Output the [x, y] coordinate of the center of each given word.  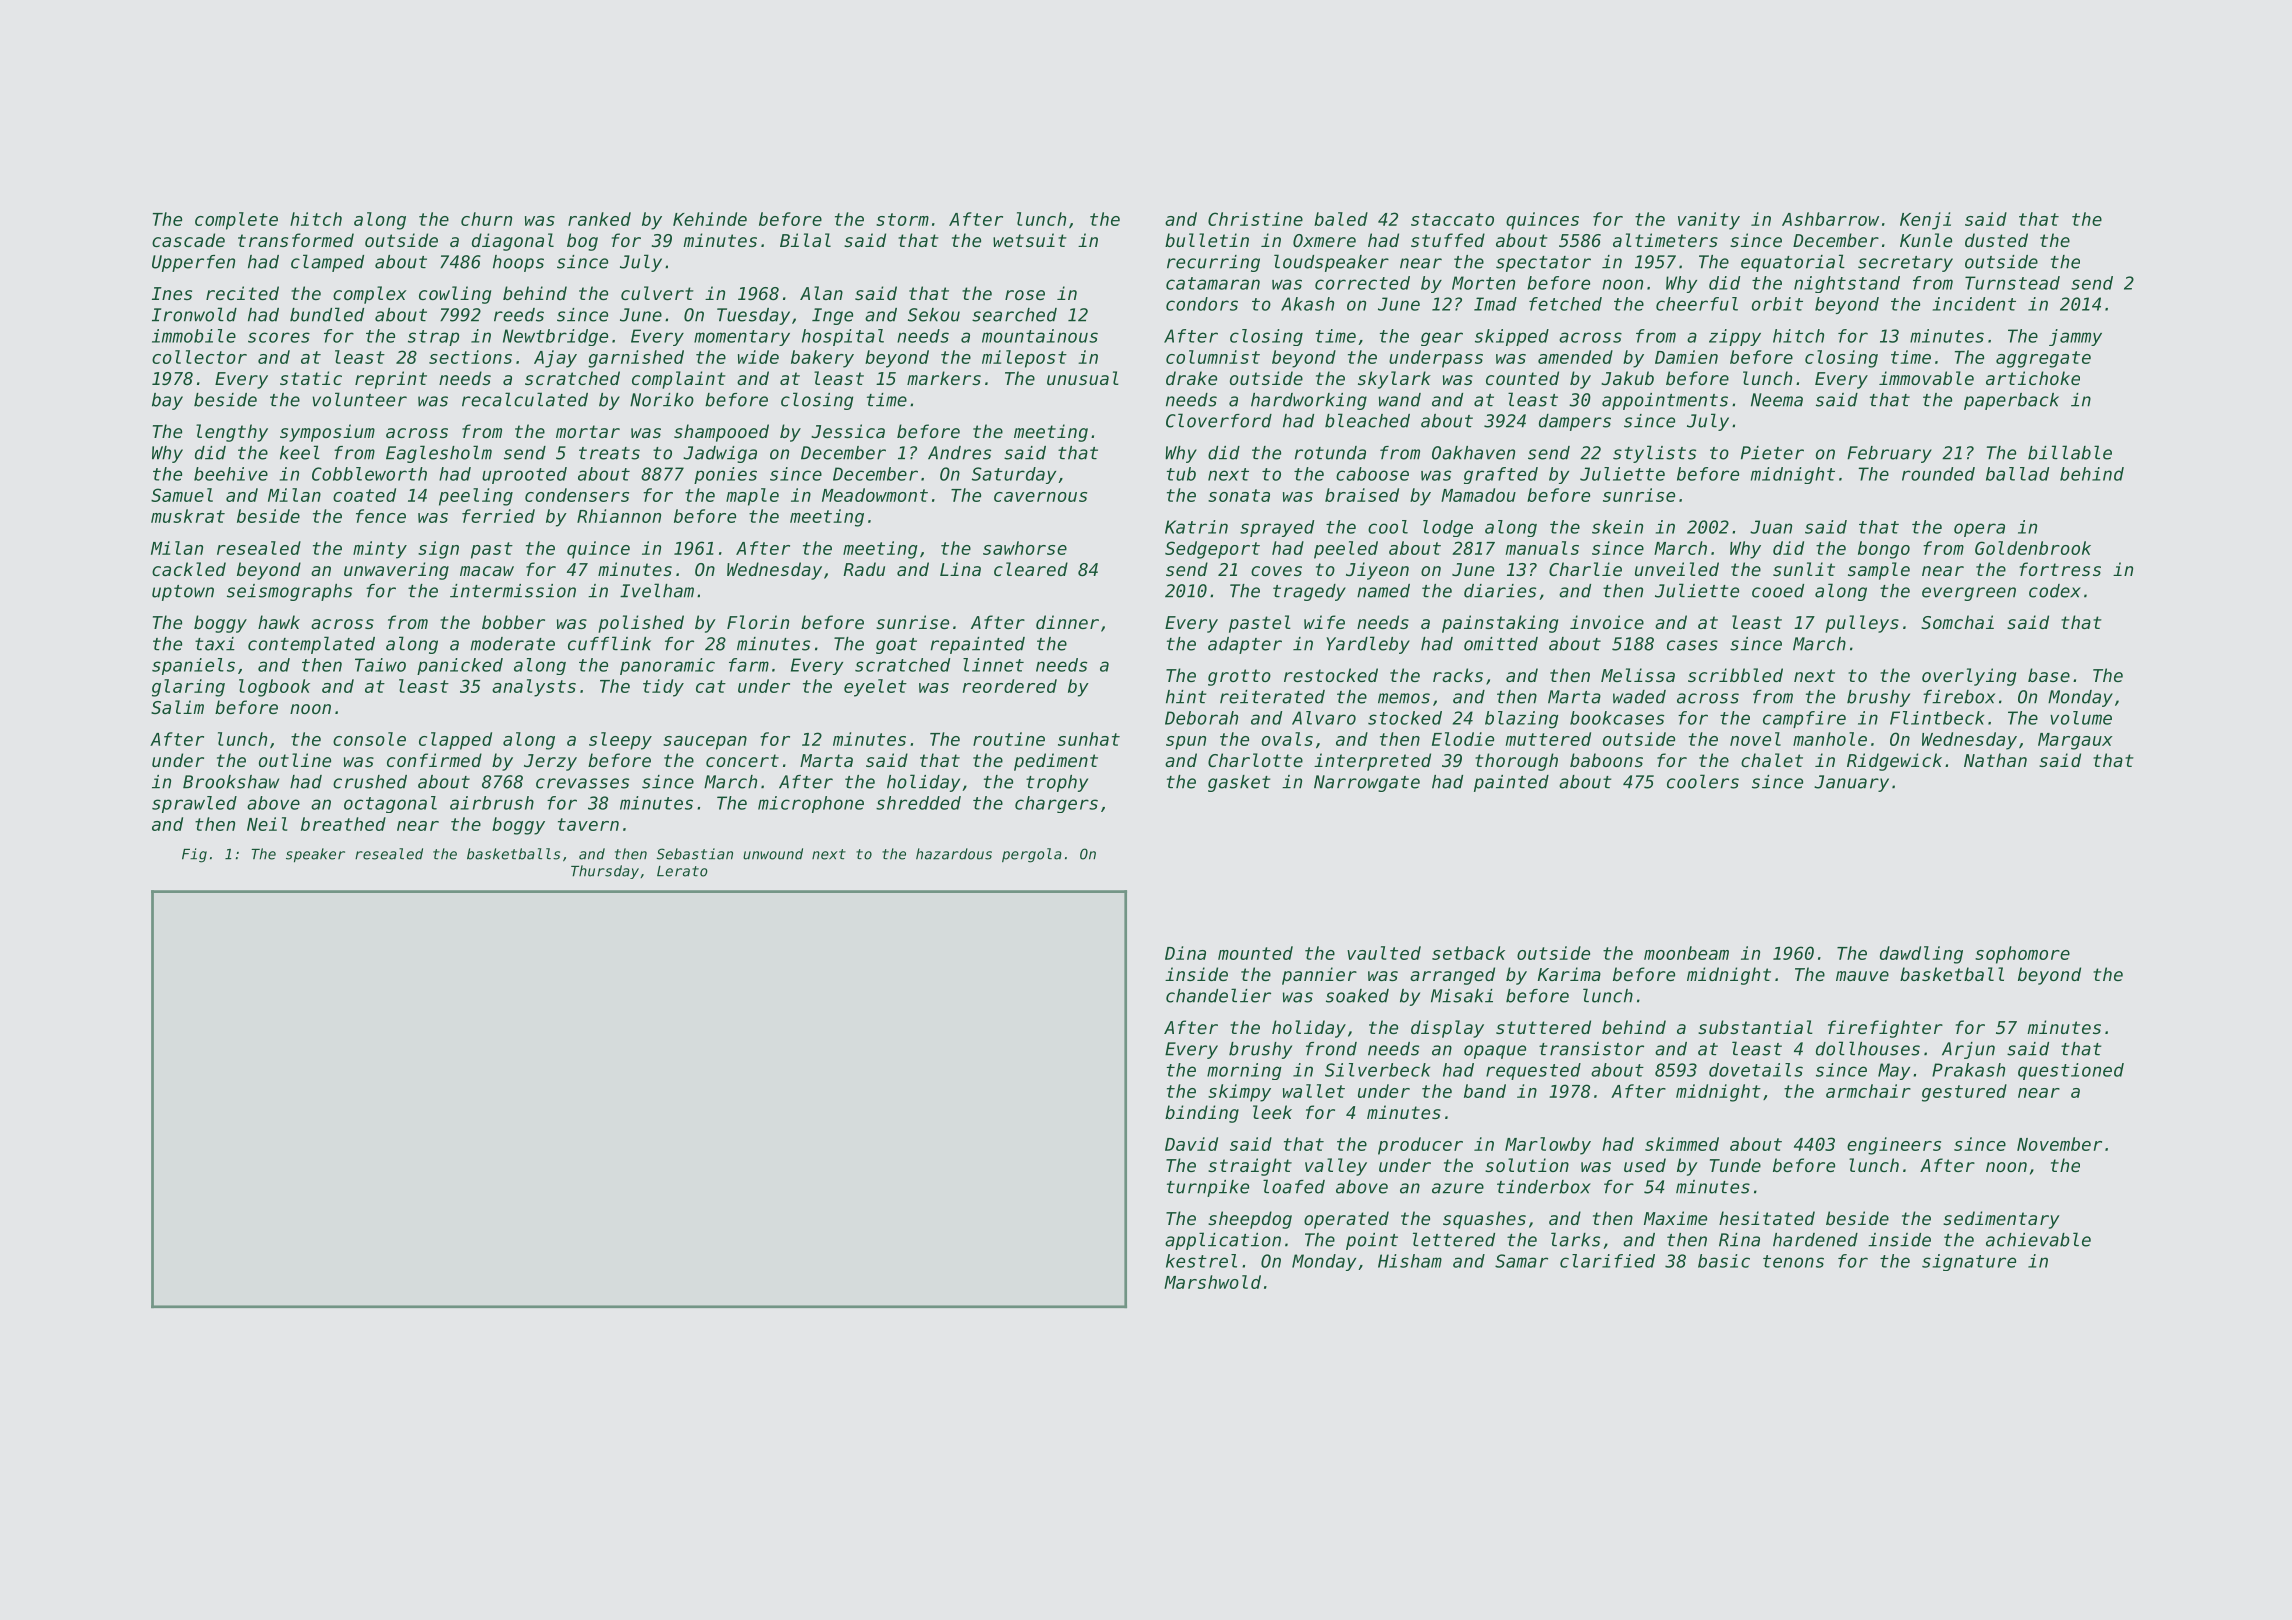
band [1485, 1091]
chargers [1056, 804]
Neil [267, 824]
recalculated [525, 399]
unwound [773, 854]
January [1851, 783]
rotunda [1330, 453]
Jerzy [550, 762]
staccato [1452, 219]
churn [486, 219]
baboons [1606, 760]
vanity [1709, 221]
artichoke [2033, 378]
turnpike [1208, 1188]
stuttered [1543, 1027]
